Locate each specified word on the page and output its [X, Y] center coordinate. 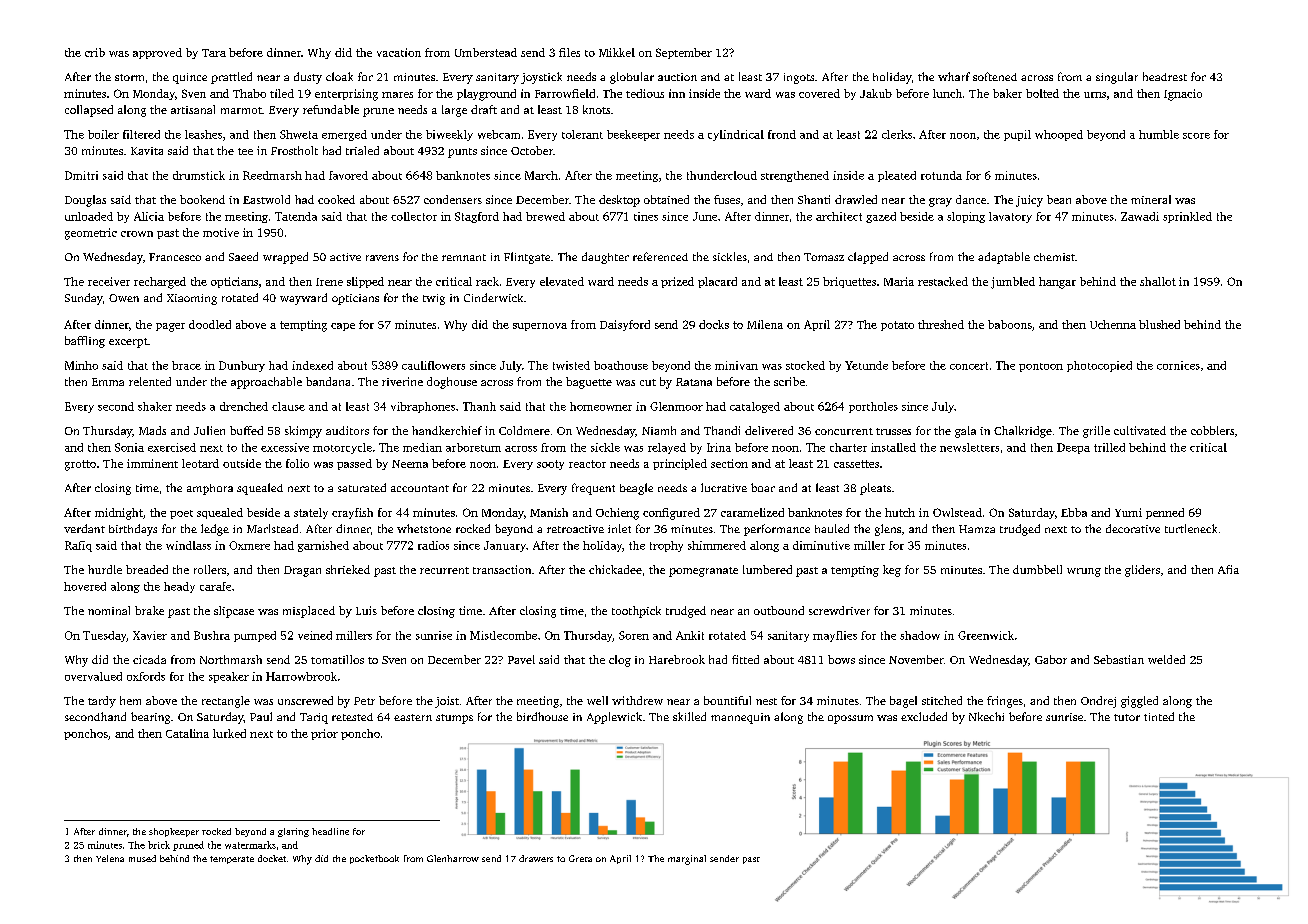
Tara [214, 53]
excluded [924, 716]
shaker [155, 406]
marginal [687, 860]
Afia [1228, 569]
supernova [540, 327]
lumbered [767, 569]
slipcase [234, 612]
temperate [232, 860]
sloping [966, 217]
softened [995, 76]
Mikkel [617, 52]
